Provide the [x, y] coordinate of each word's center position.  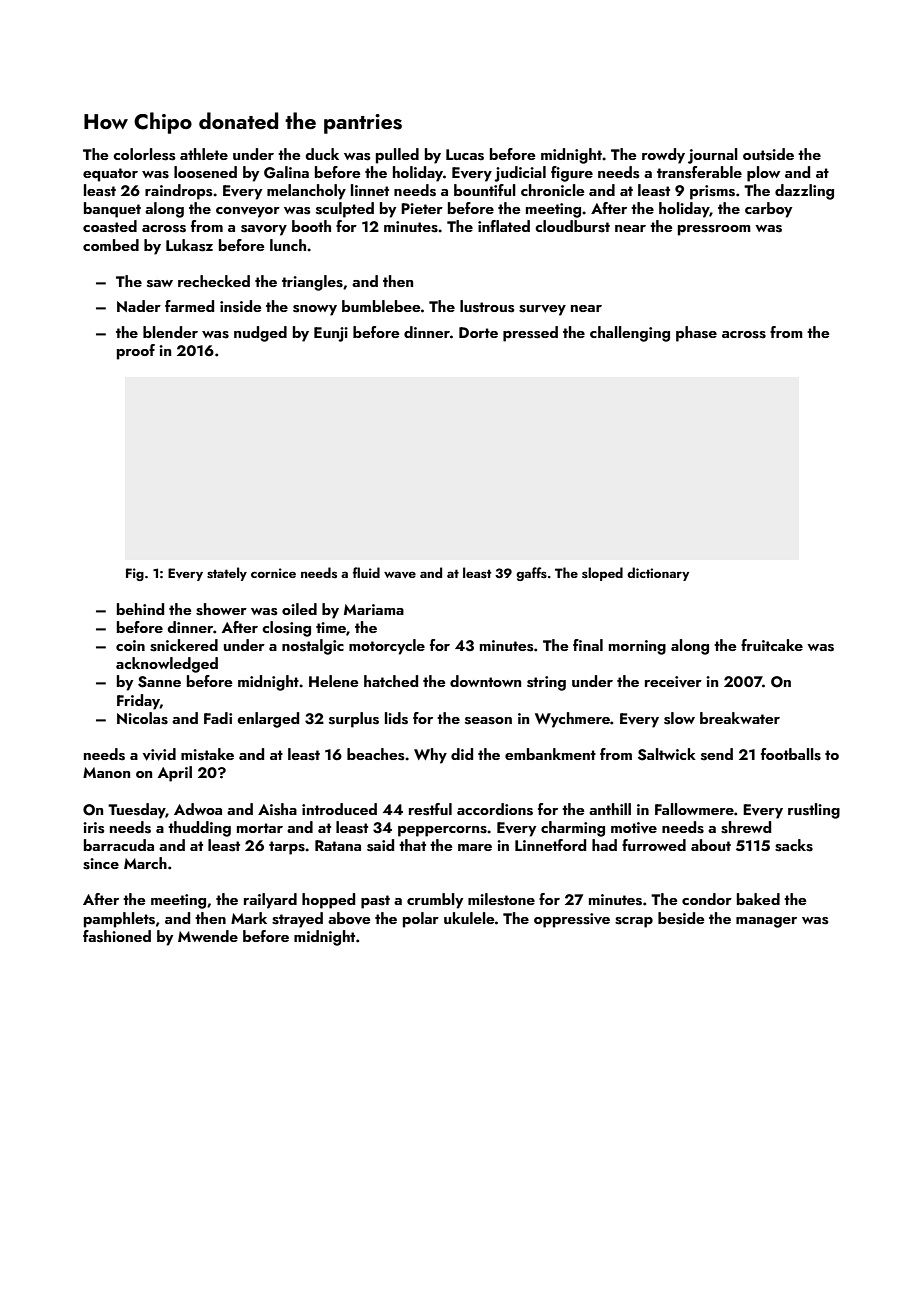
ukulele [469, 918]
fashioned [117, 936]
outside [768, 154]
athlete [204, 154]
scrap [634, 922]
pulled [397, 156]
